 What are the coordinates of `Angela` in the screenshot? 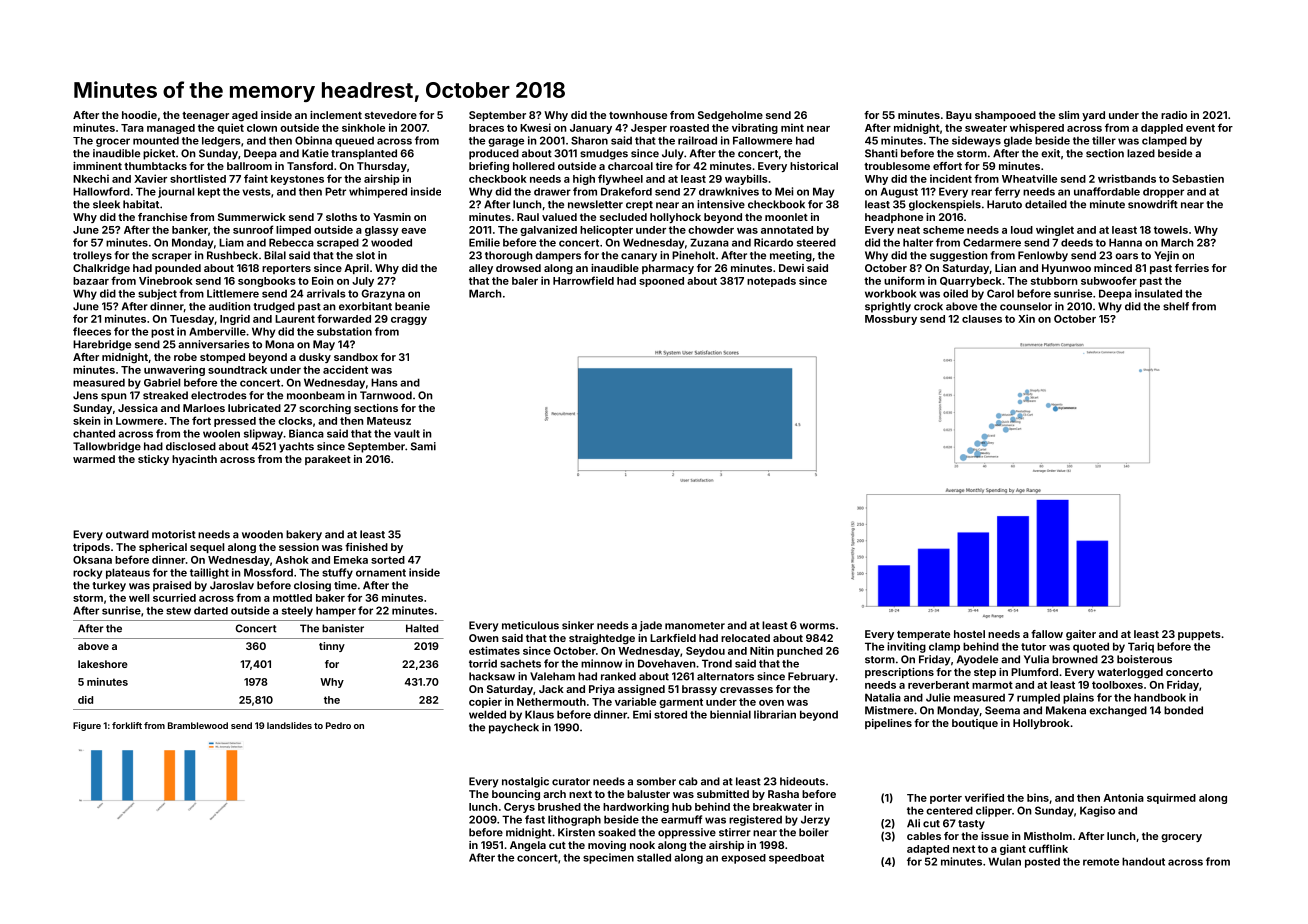 It's located at (528, 846).
